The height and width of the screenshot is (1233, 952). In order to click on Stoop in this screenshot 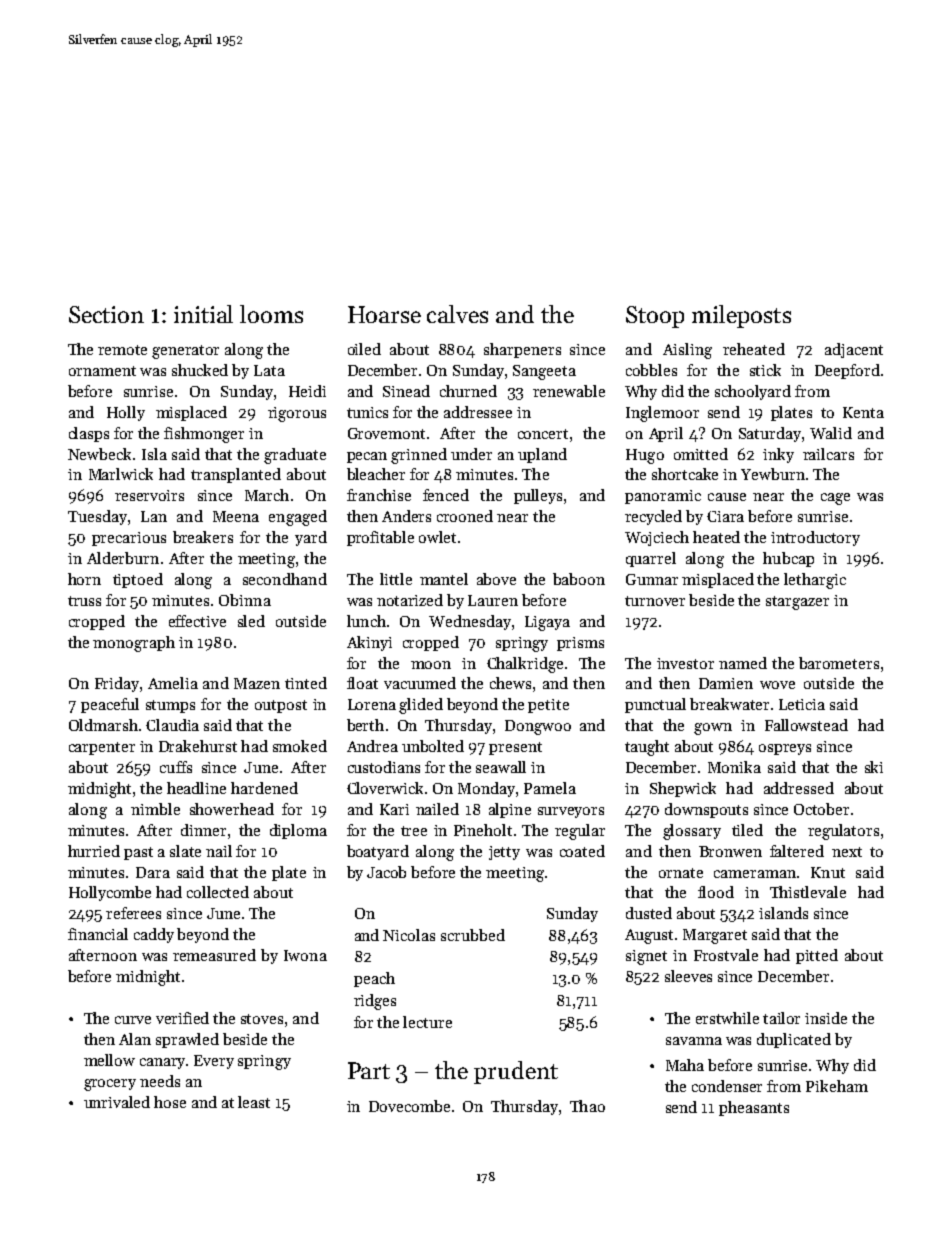, I will do `click(655, 317)`.
